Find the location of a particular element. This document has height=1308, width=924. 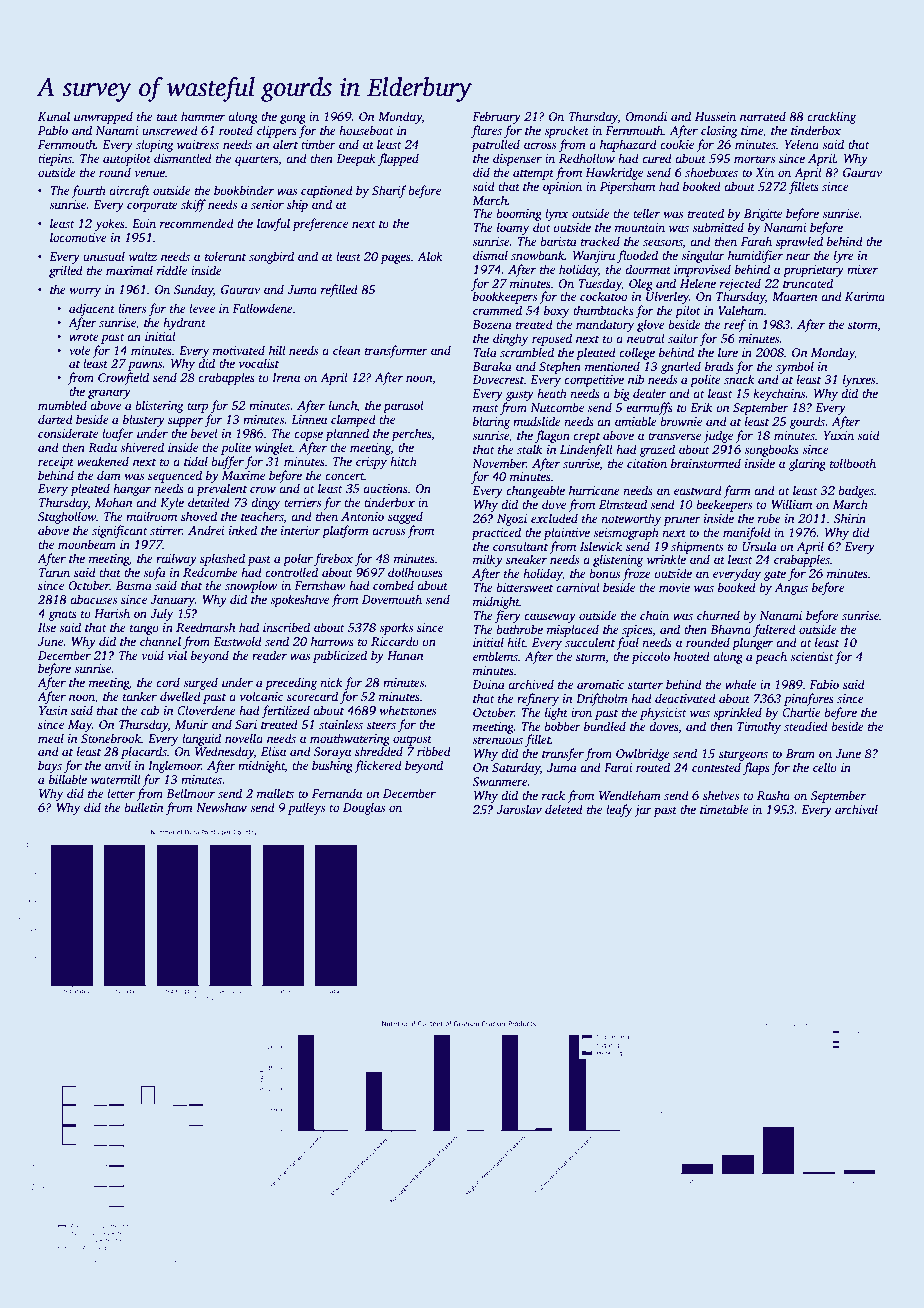

whetstones is located at coordinates (407, 710).
